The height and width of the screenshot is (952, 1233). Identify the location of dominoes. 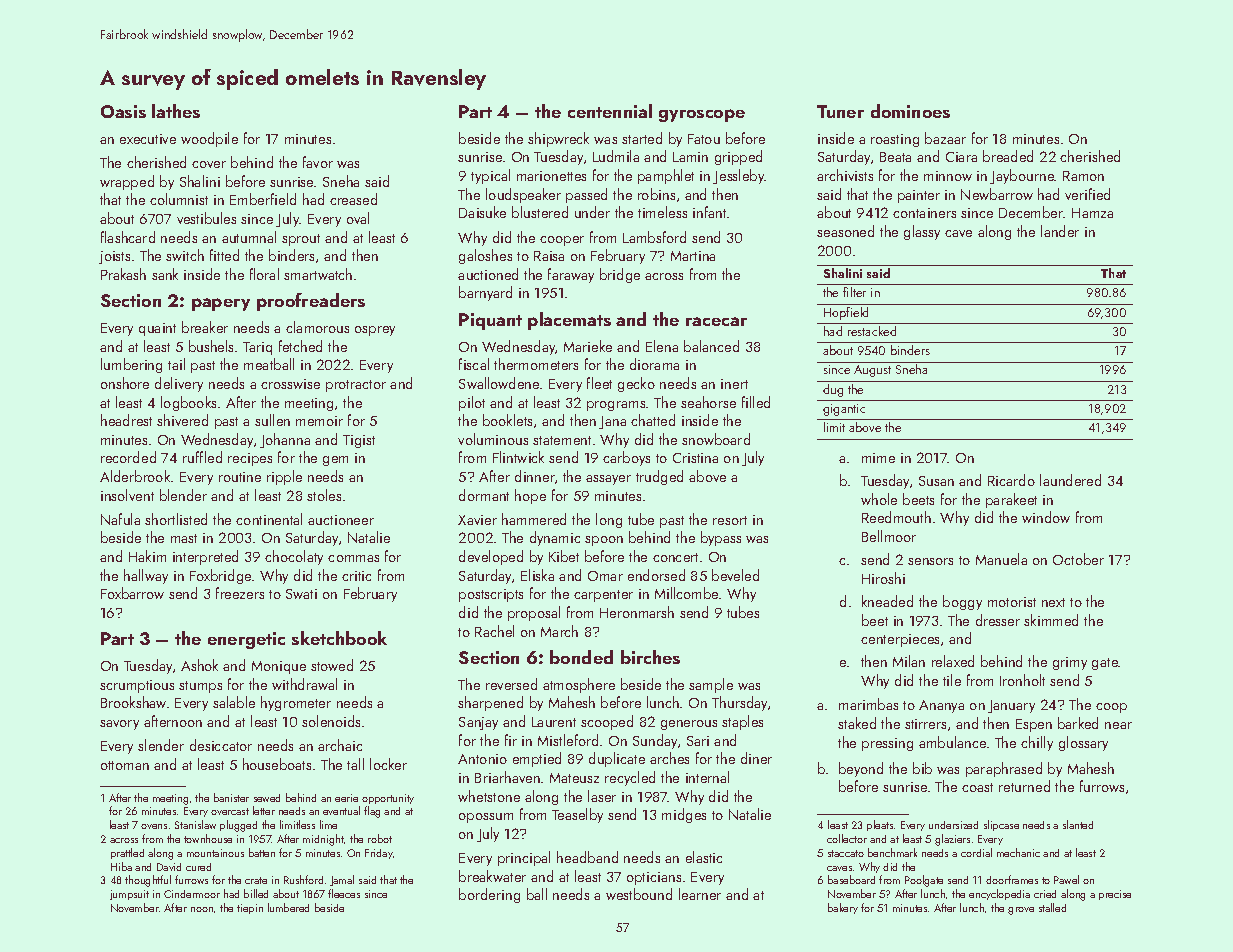
(910, 111).
